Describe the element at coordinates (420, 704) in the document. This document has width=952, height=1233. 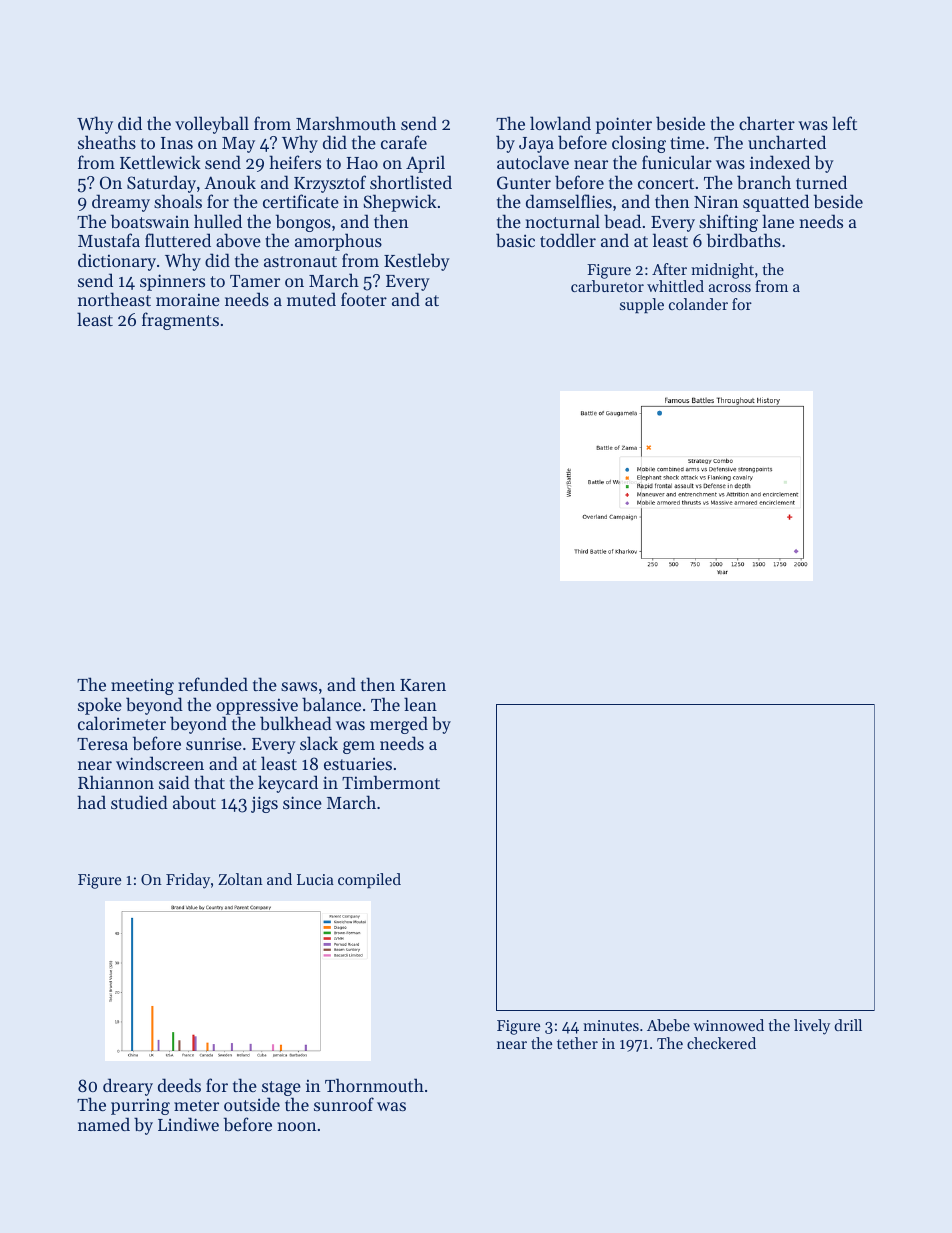
I see `lean` at that location.
